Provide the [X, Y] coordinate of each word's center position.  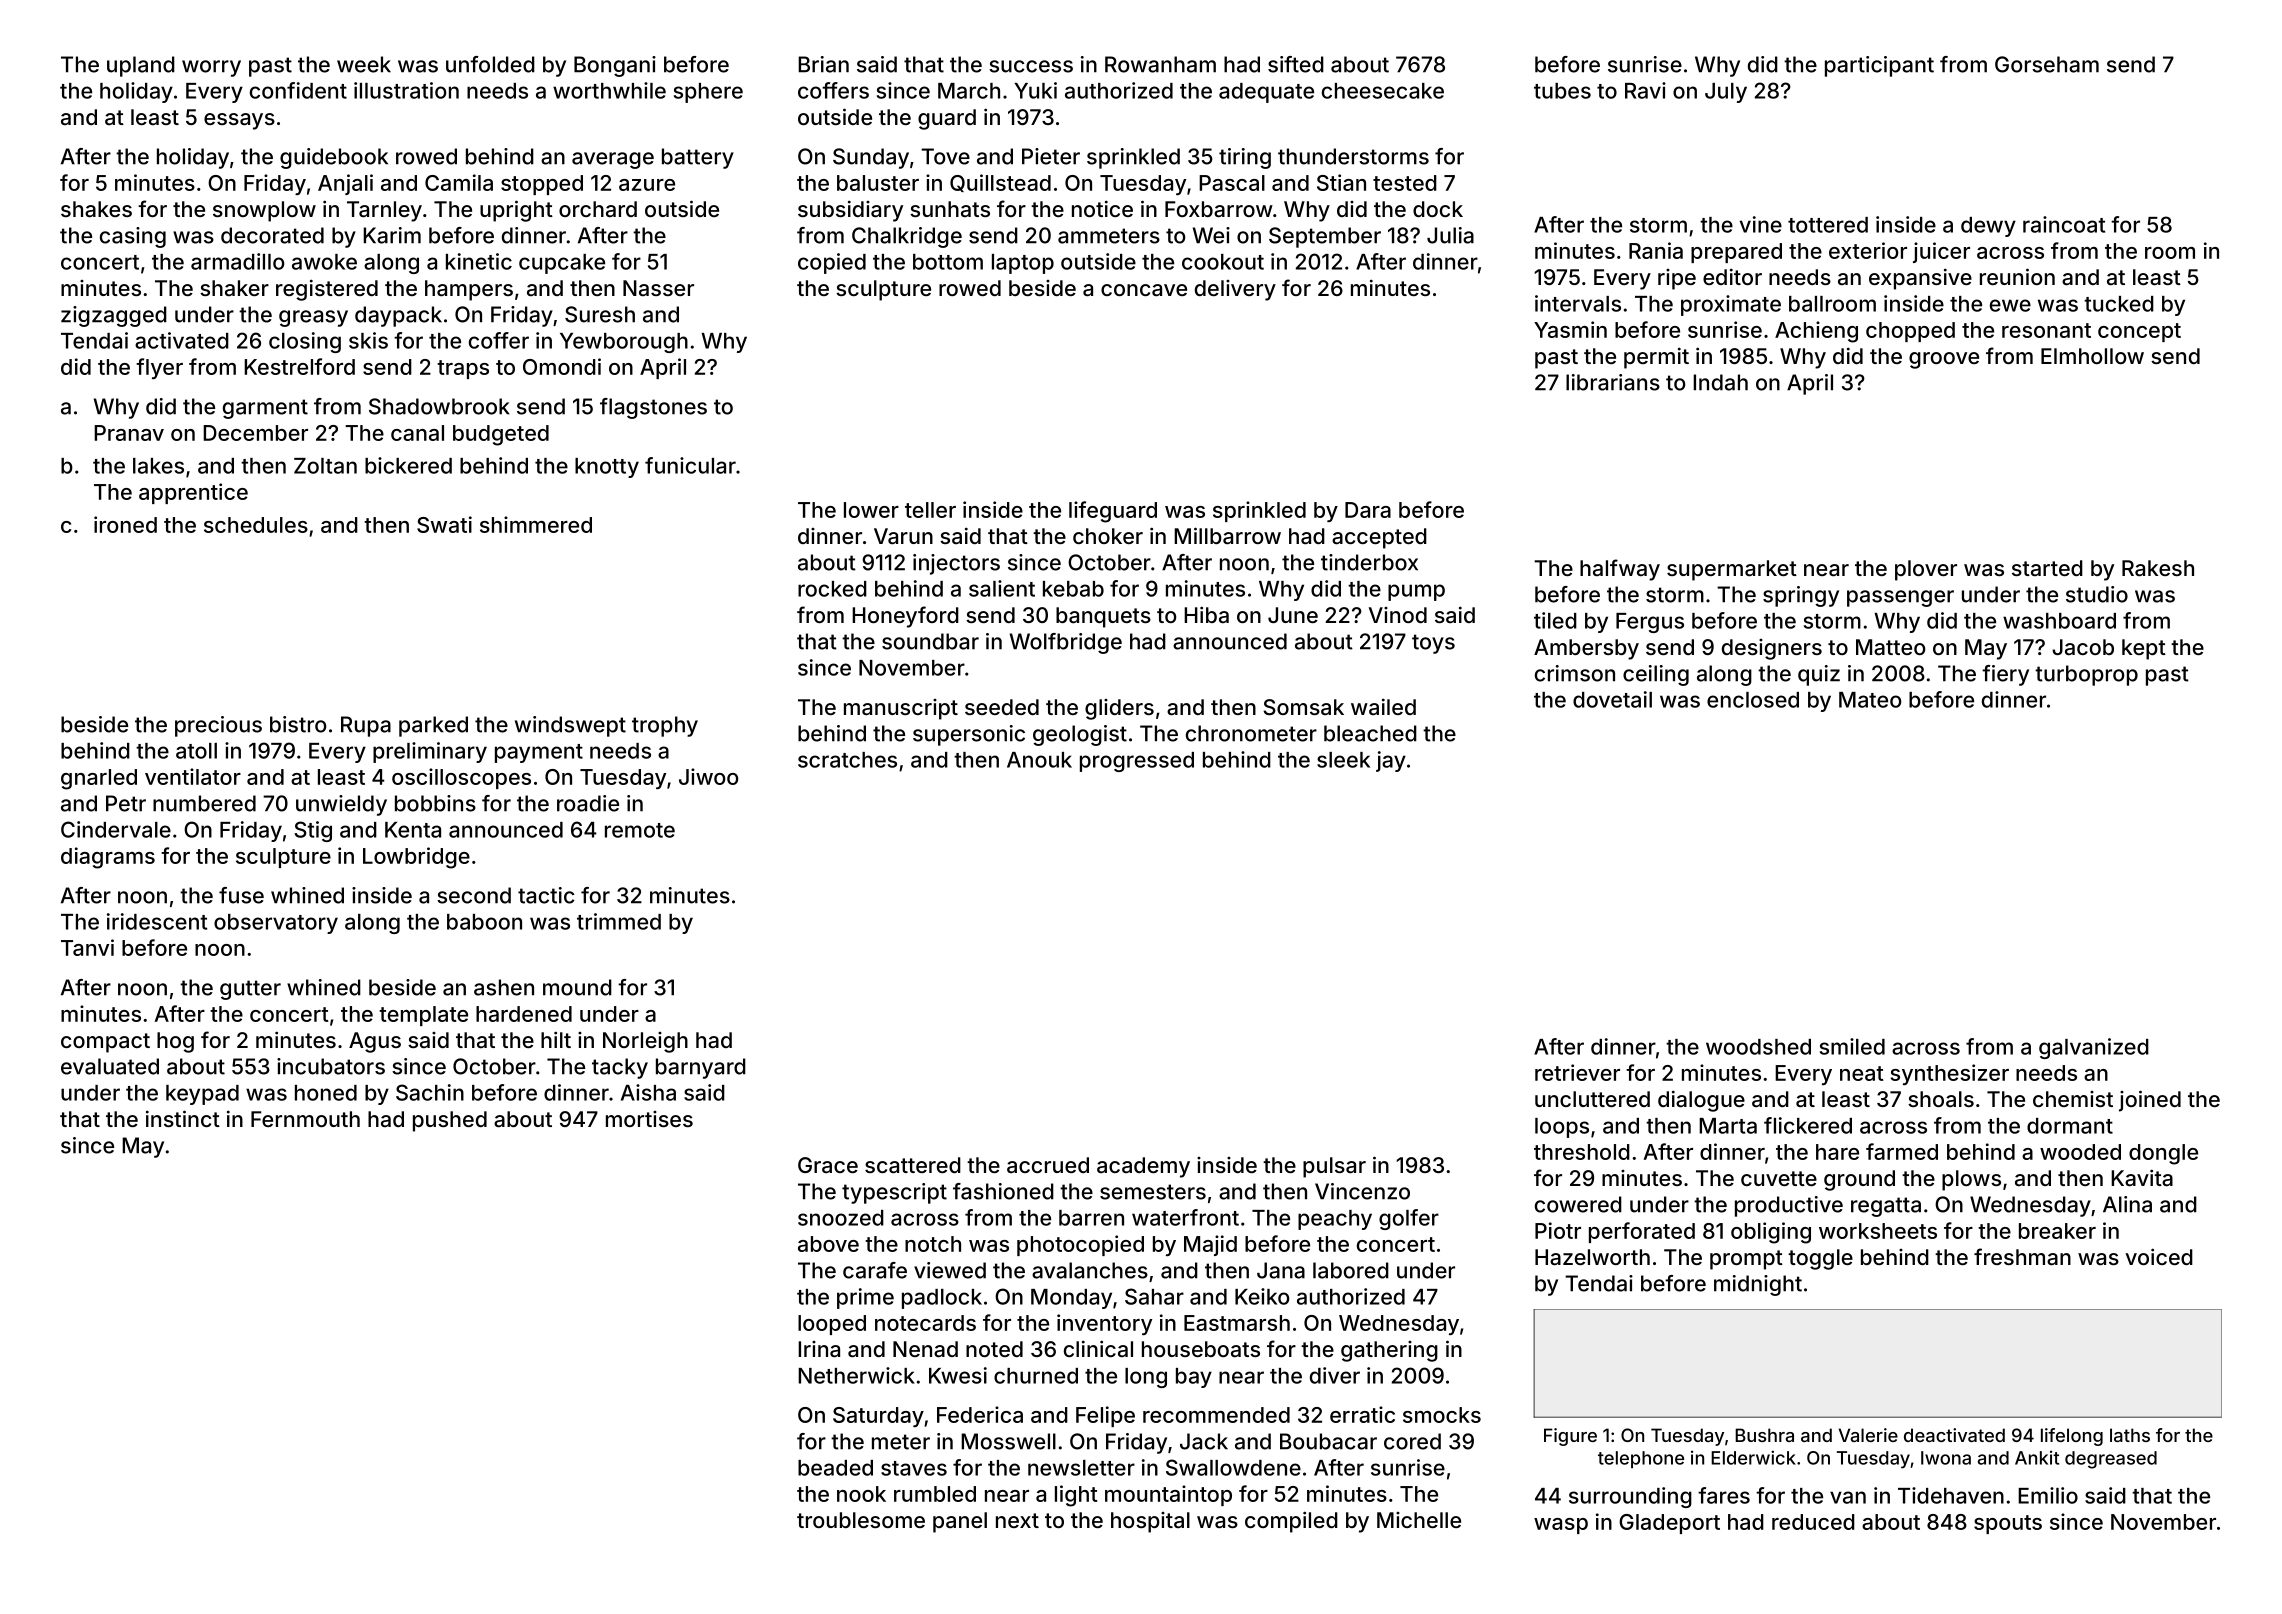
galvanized [2094, 1048]
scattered [913, 1165]
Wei [1211, 235]
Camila [459, 182]
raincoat [2064, 224]
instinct [183, 1118]
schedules [256, 525]
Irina [819, 1349]
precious [218, 726]
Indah [1720, 382]
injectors [956, 564]
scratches [847, 760]
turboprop [2086, 675]
